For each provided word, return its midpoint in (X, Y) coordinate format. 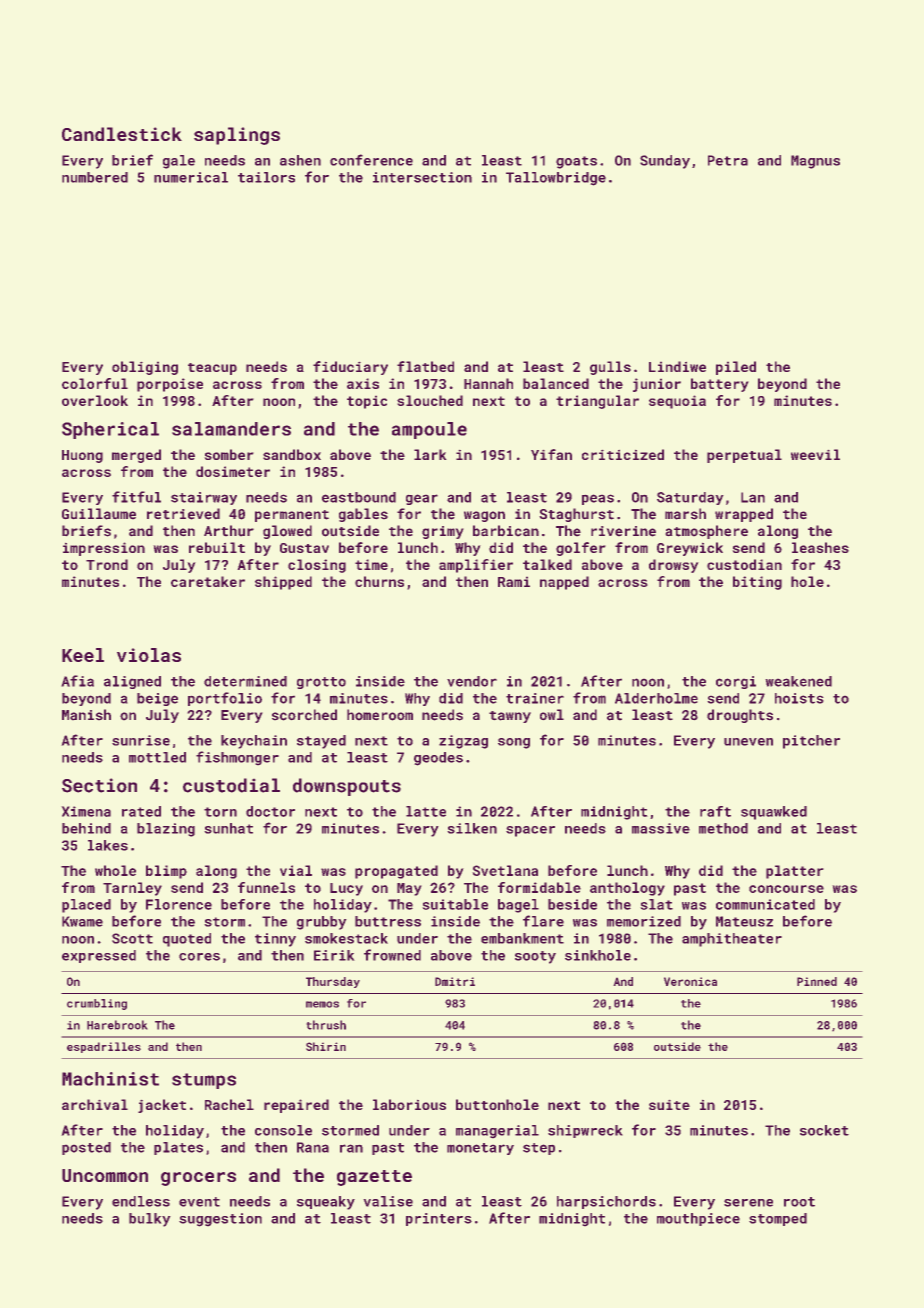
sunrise (141, 740)
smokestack (346, 938)
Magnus (815, 162)
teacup (212, 369)
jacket (162, 1106)
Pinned (817, 981)
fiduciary (350, 368)
